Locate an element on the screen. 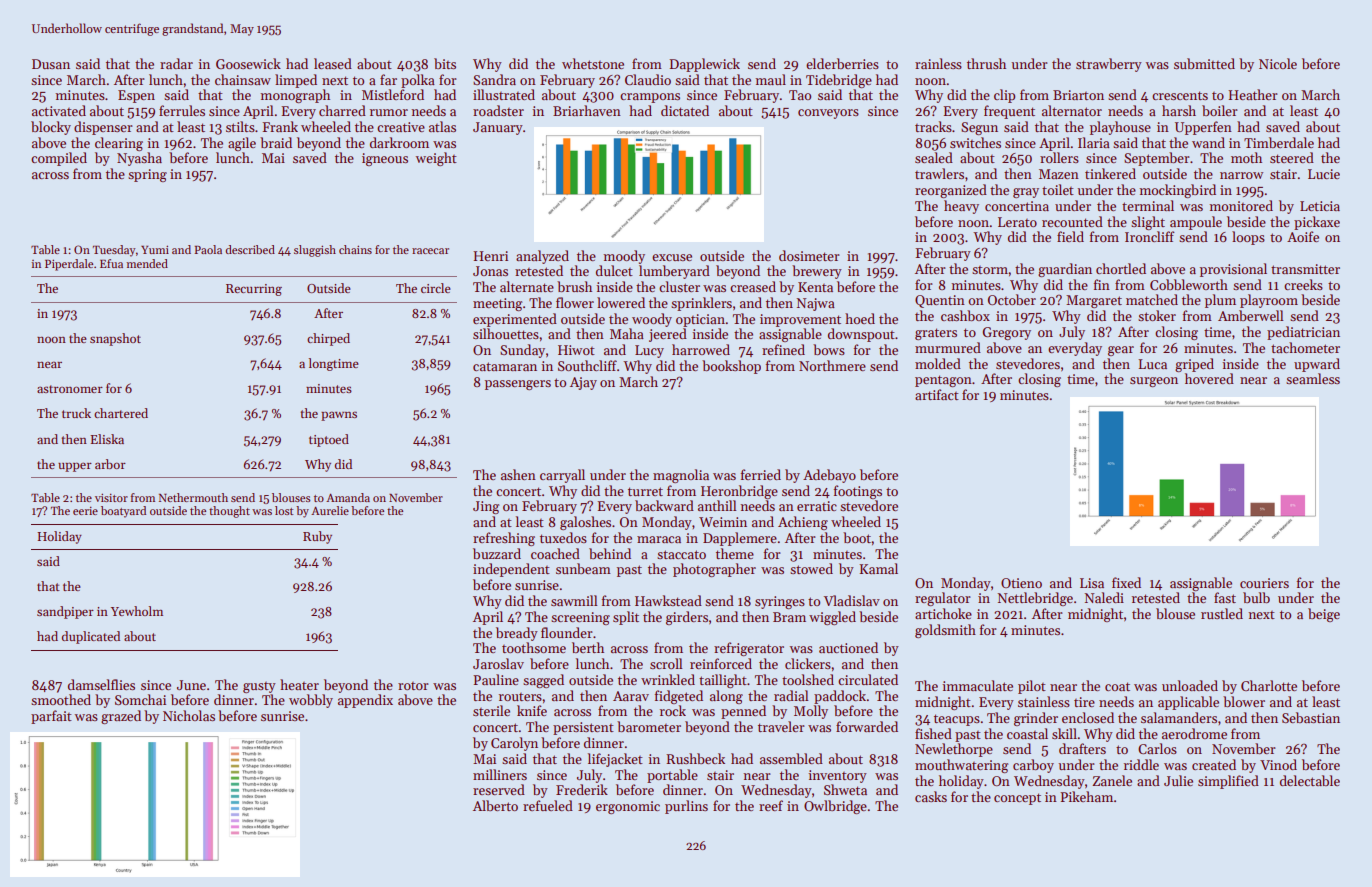  surgeon is located at coordinates (1154, 382).
